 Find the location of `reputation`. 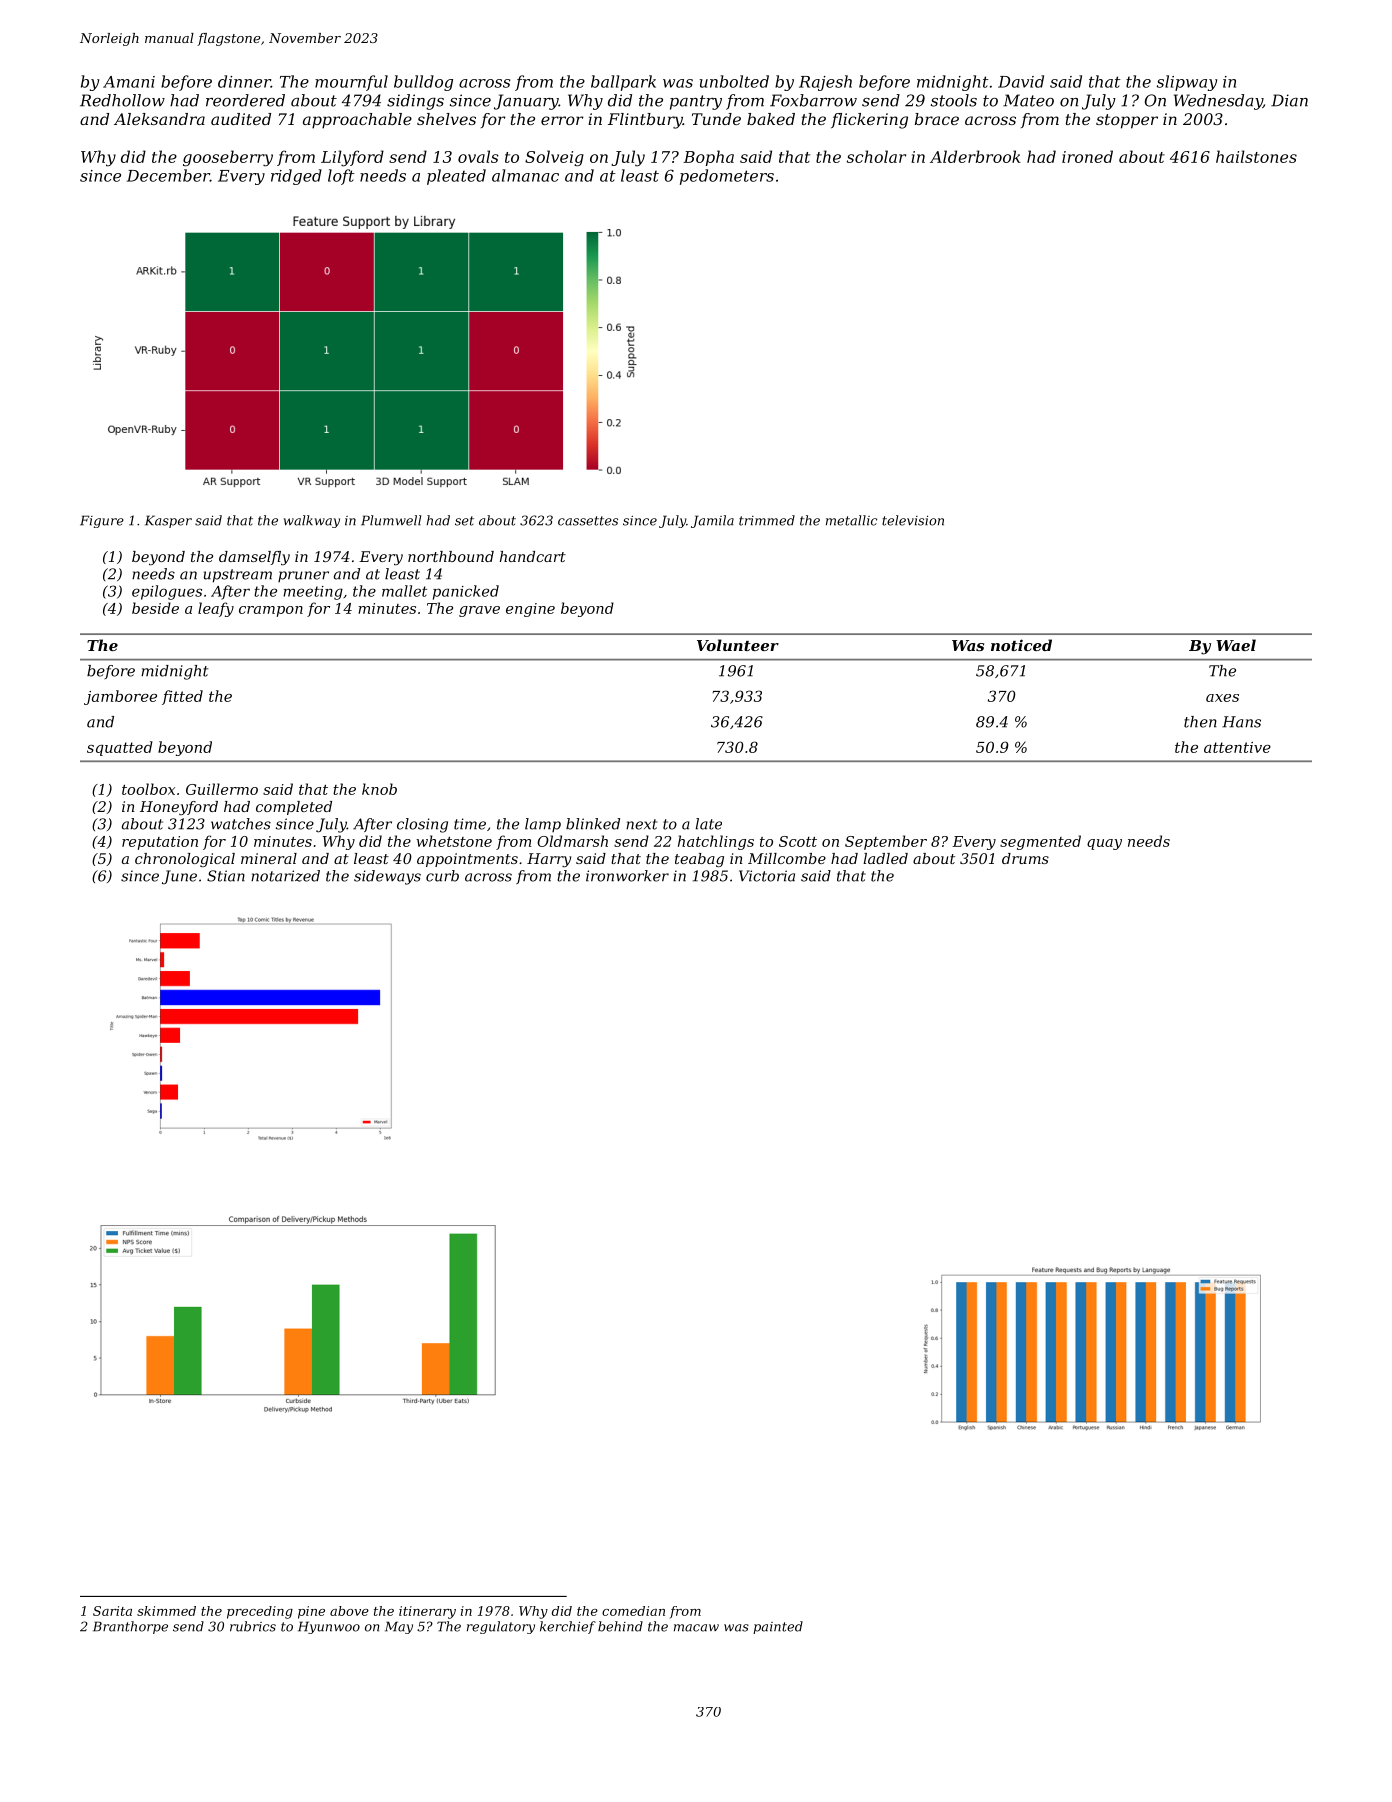

reputation is located at coordinates (160, 843).
